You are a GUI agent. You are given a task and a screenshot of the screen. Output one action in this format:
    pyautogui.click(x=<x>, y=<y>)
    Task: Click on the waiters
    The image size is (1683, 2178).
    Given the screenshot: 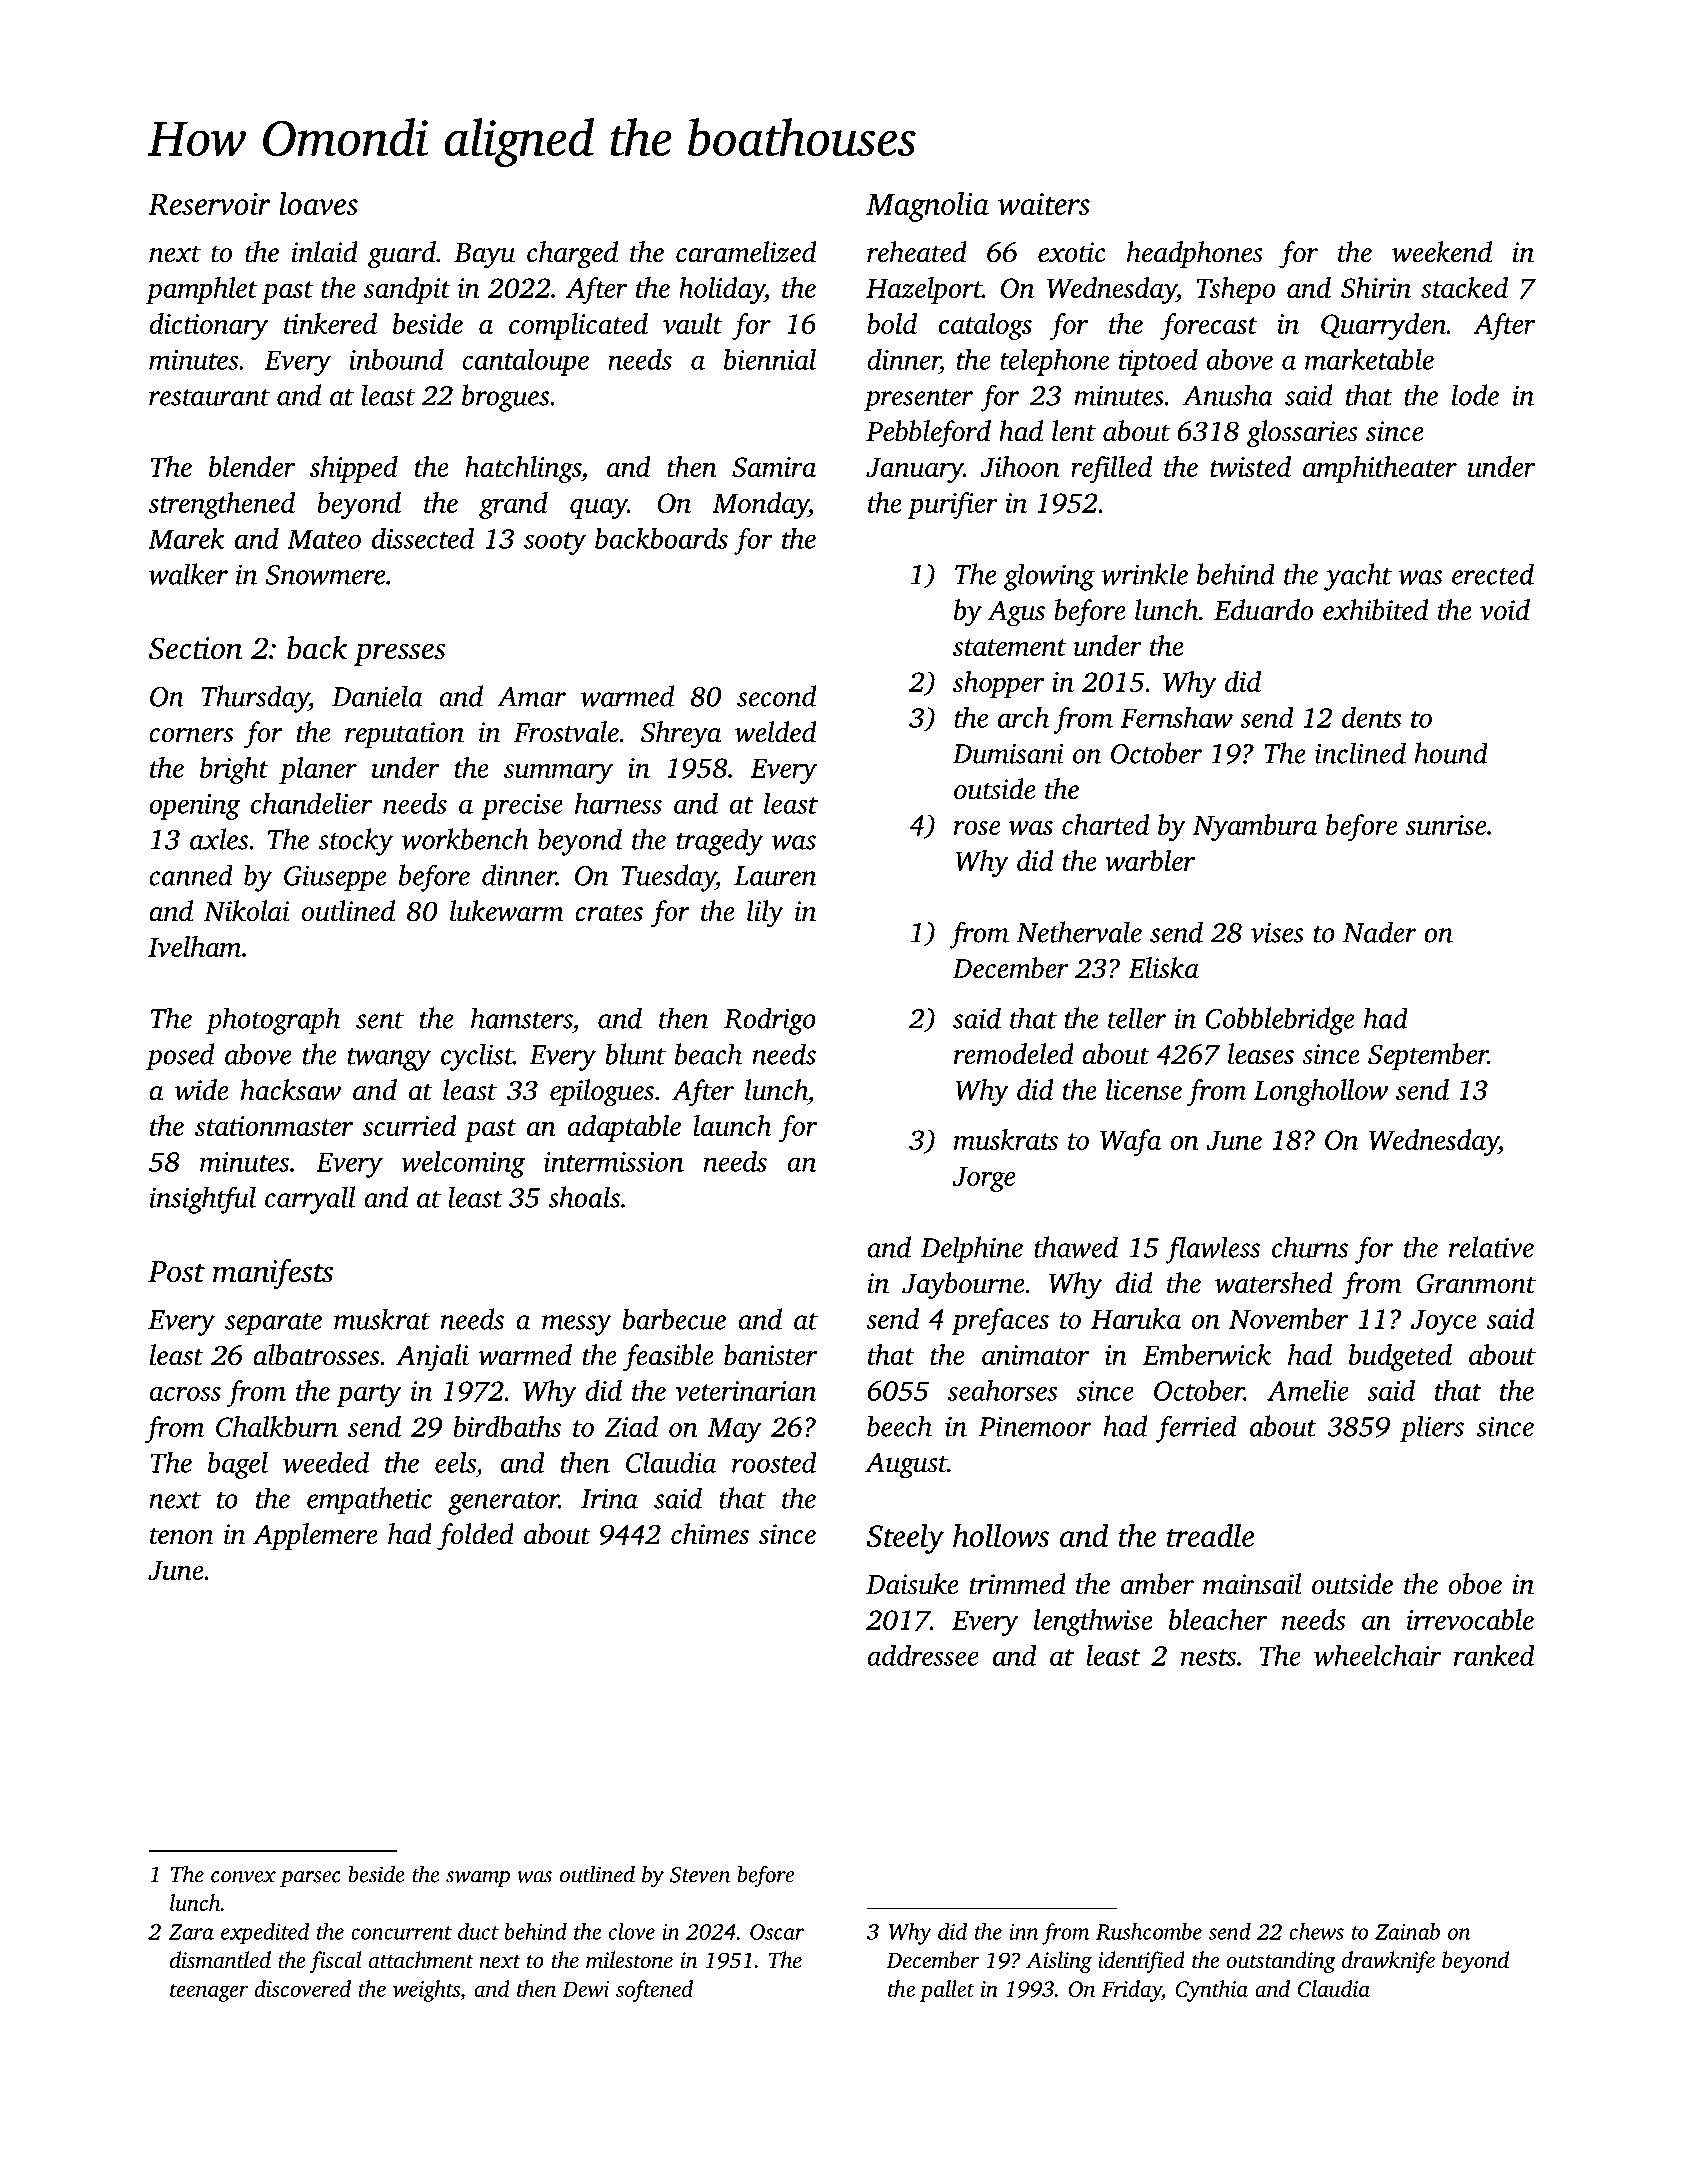 What is the action you would take?
    pyautogui.click(x=1044, y=204)
